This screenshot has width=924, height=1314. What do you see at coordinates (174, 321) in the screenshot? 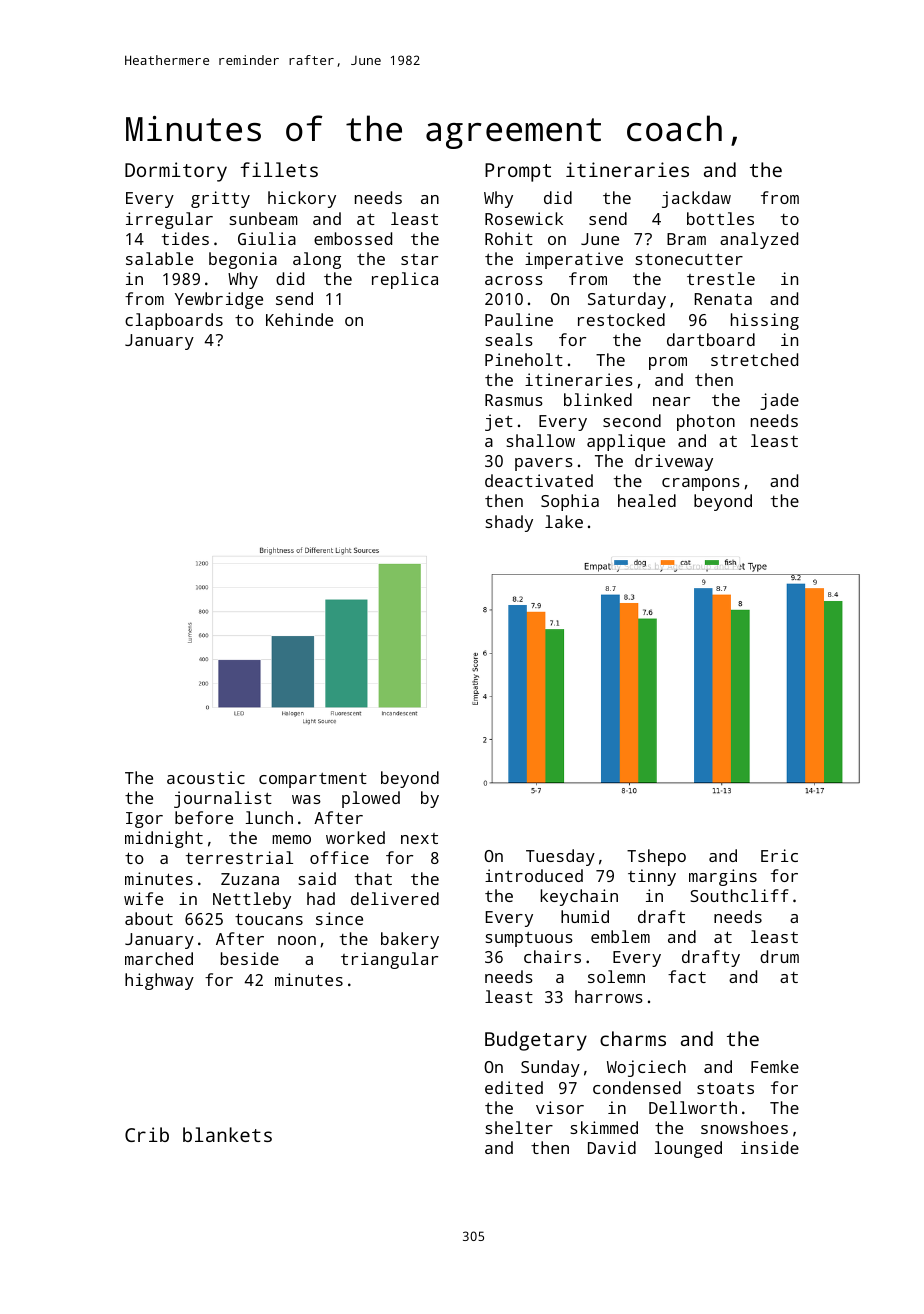
I see `clapboards` at bounding box center [174, 321].
